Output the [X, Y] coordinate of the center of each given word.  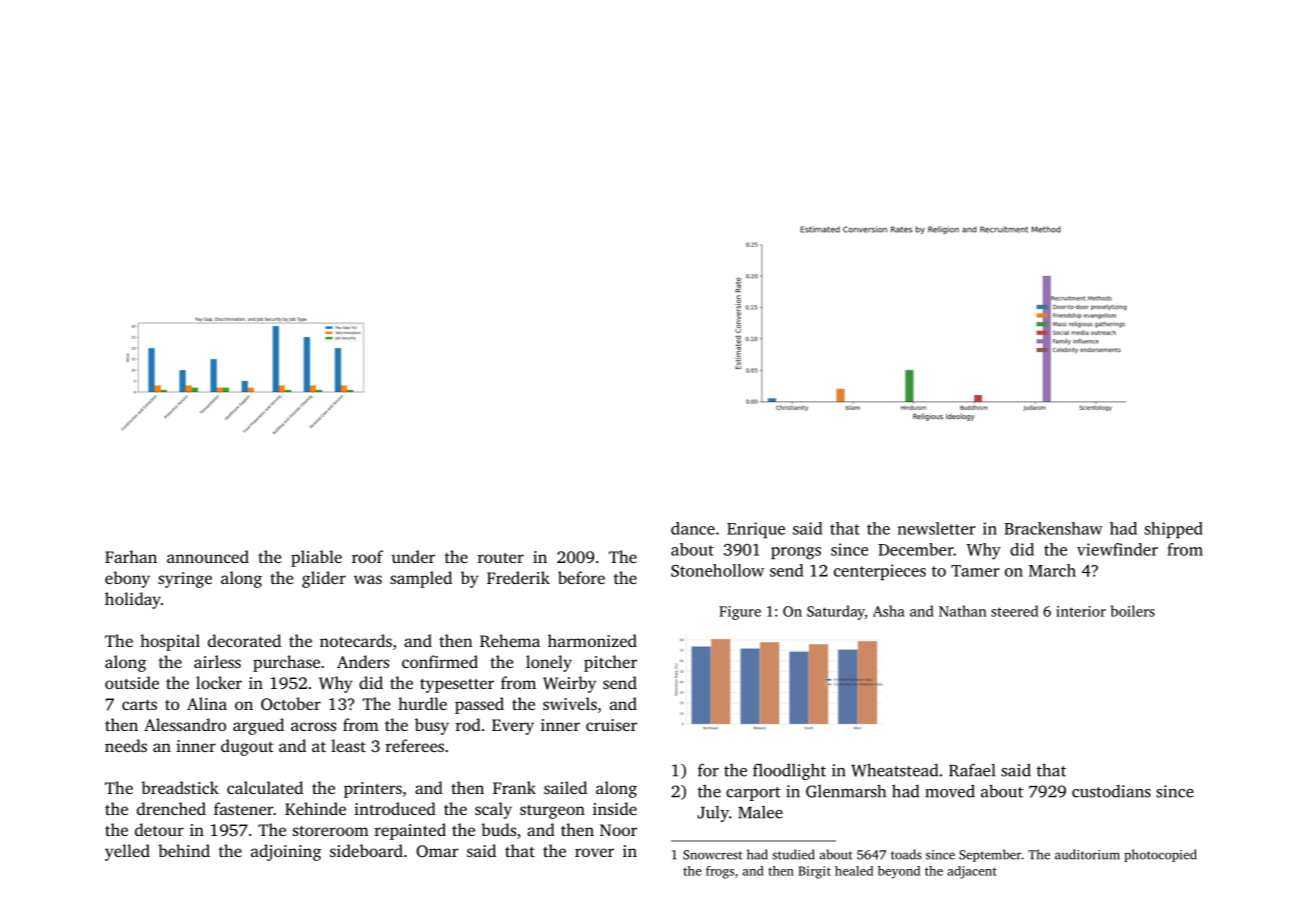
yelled [127, 852]
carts [139, 705]
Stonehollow [717, 570]
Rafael [972, 770]
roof [367, 556]
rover [594, 852]
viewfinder [1117, 549]
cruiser [611, 725]
